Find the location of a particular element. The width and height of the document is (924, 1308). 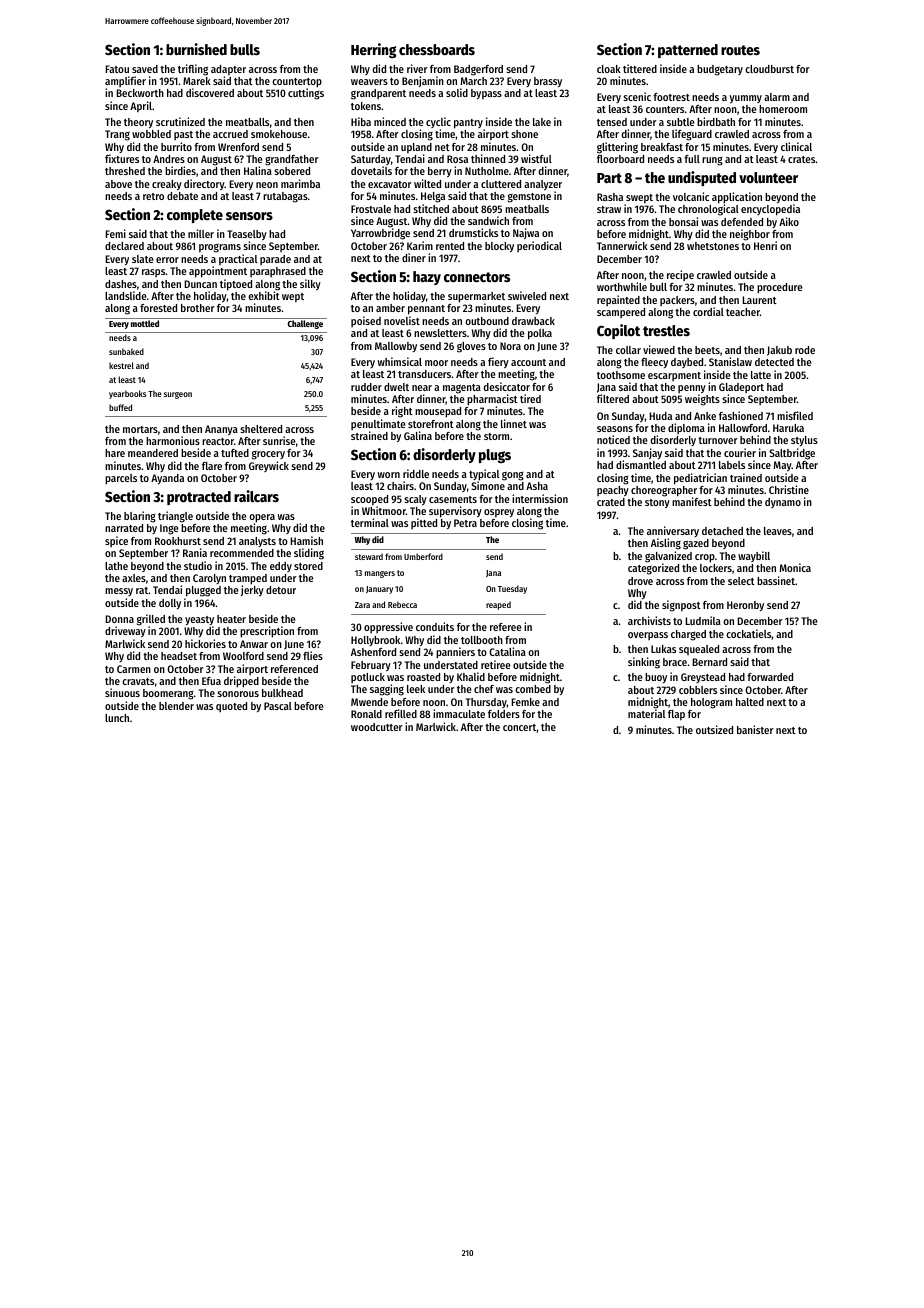

crated is located at coordinates (611, 502).
